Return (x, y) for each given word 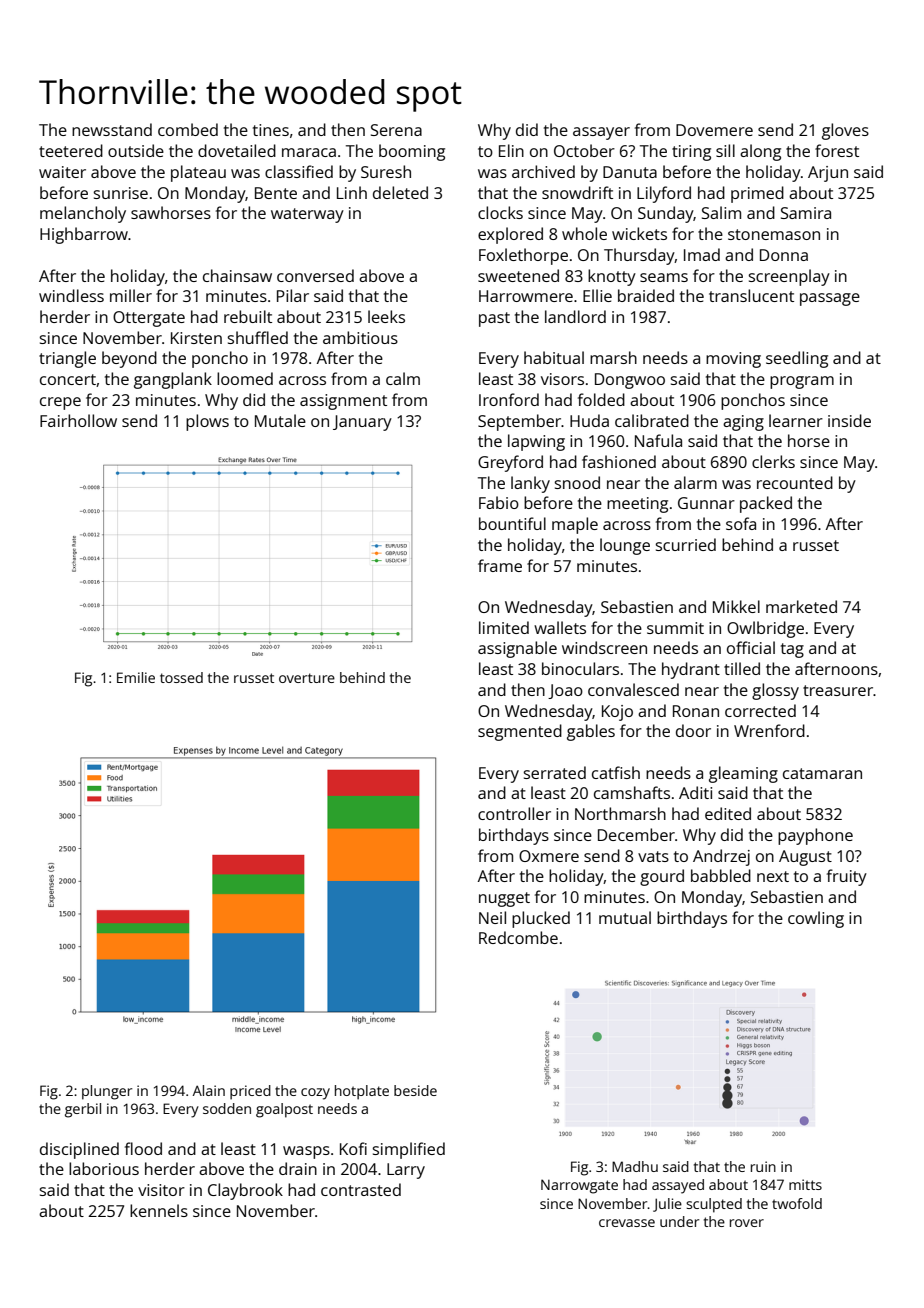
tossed (181, 677)
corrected (760, 710)
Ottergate (149, 319)
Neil (492, 917)
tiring (691, 153)
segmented (520, 732)
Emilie (136, 677)
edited (728, 813)
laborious (104, 1168)
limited (504, 627)
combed (188, 129)
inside (849, 420)
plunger (107, 1092)
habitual (554, 357)
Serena (396, 130)
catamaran (822, 773)
